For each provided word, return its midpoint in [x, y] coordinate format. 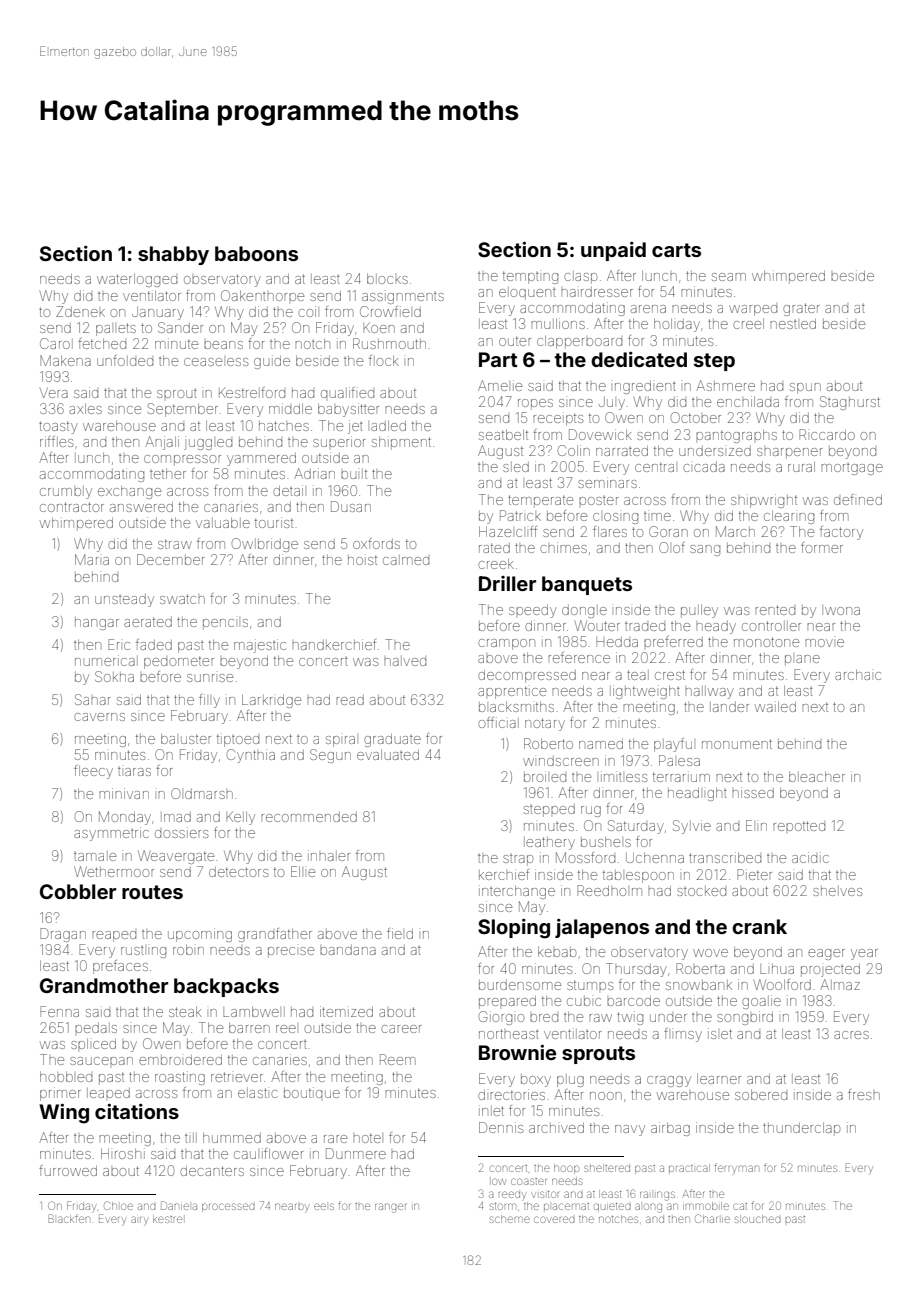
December [170, 559]
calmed [406, 560]
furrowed [68, 1170]
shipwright [764, 501]
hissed [753, 792]
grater [801, 309]
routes [152, 892]
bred [544, 1018]
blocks [387, 279]
